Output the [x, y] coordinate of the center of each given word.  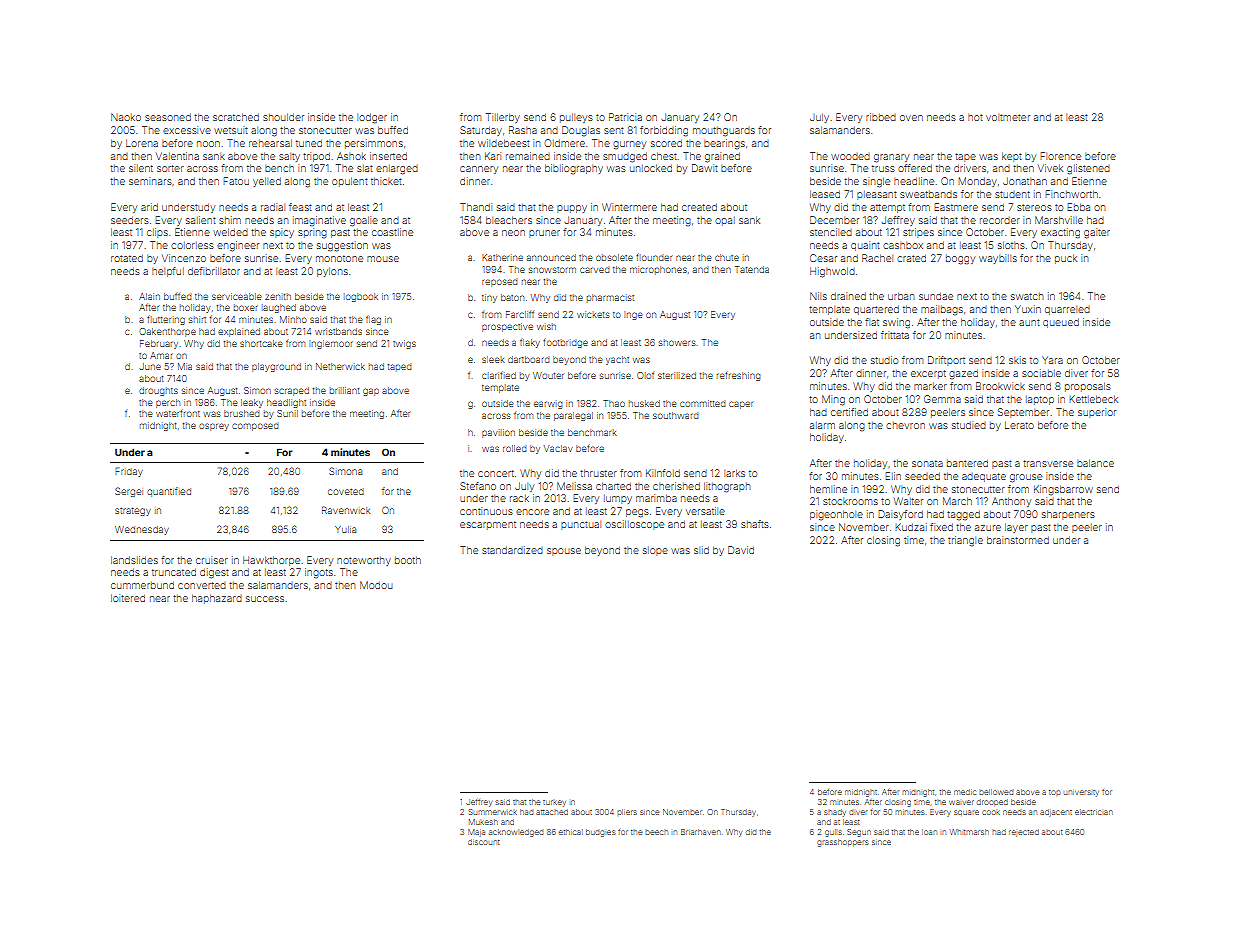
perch [168, 403]
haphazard [217, 599]
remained [528, 156]
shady [835, 813]
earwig [548, 405]
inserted [388, 156]
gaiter [1097, 233]
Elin [893, 476]
